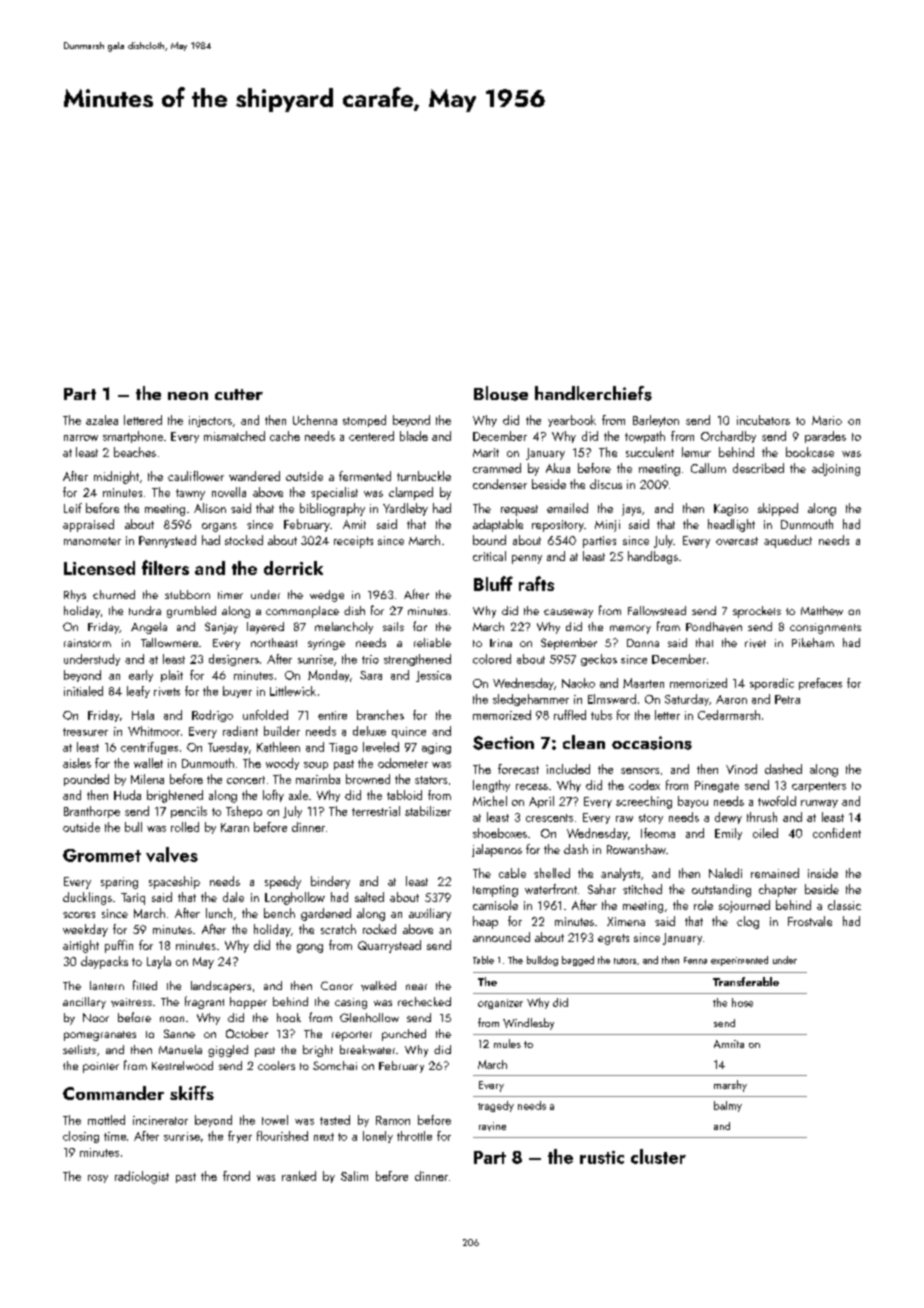 This page has height=1308, width=924. Describe the element at coordinates (787, 699) in the page. I see `Petra` at that location.
